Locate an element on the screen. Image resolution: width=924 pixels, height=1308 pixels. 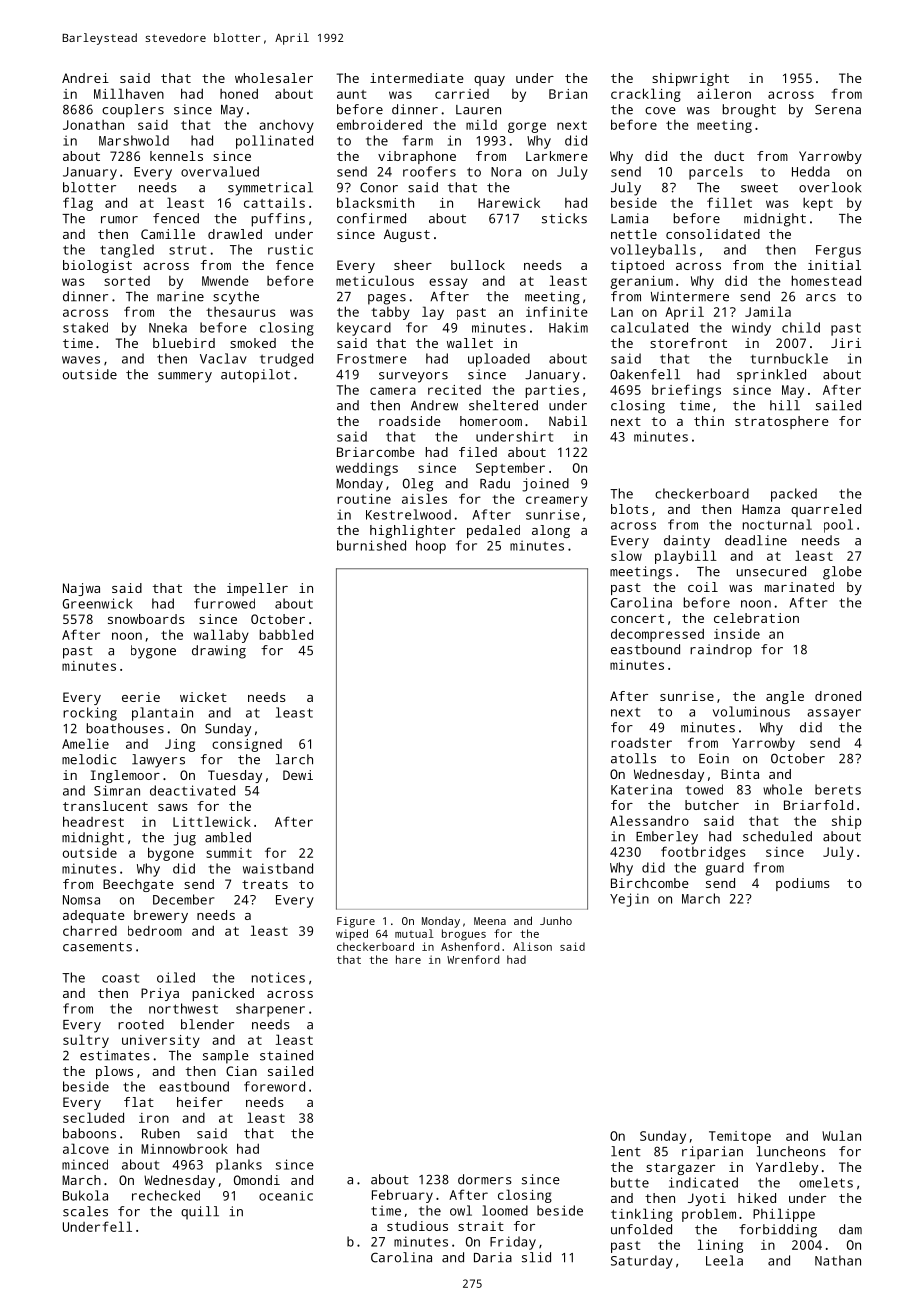
Najwa is located at coordinates (81, 589).
